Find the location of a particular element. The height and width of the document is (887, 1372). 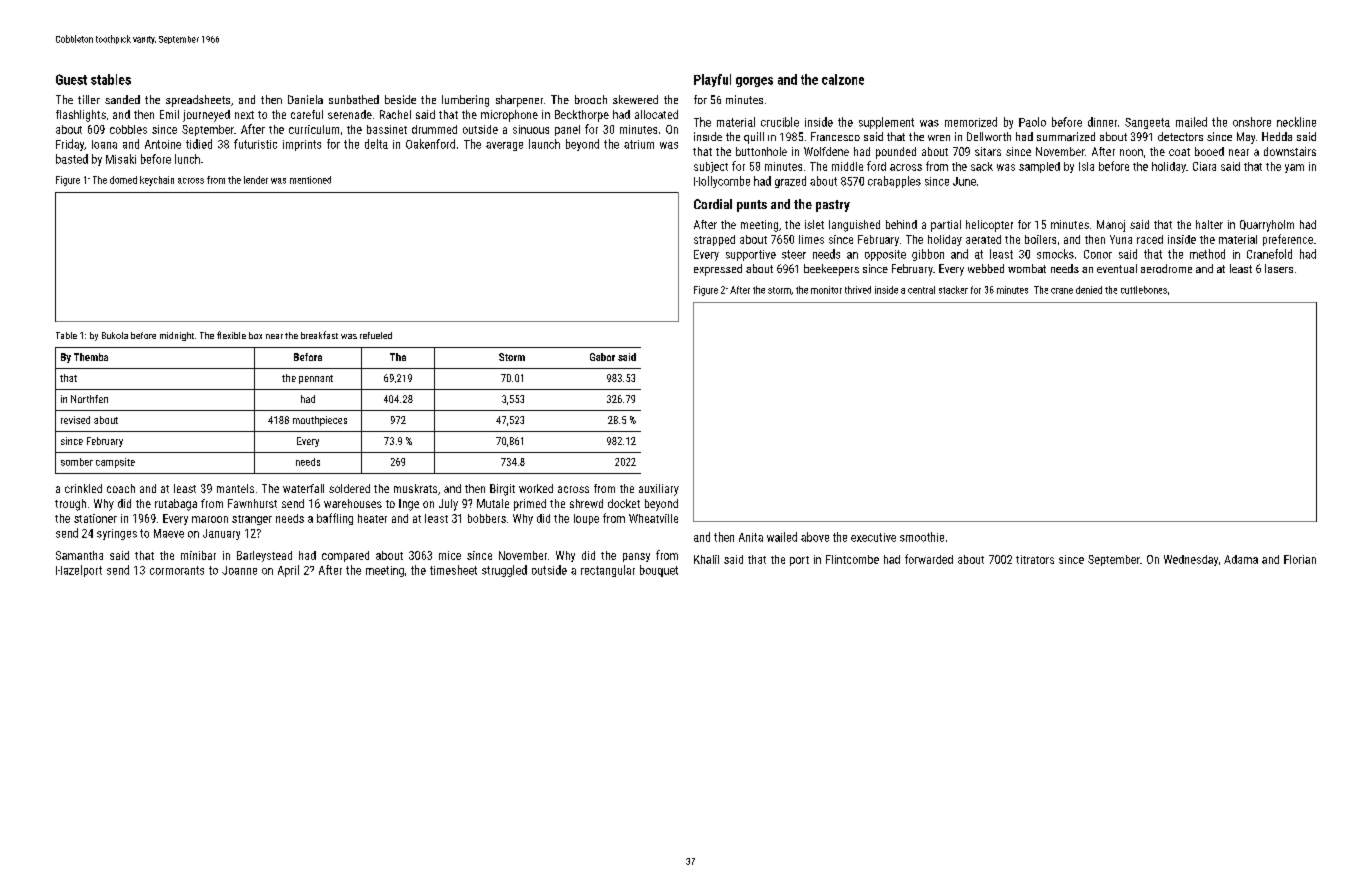

neckline is located at coordinates (1296, 122).
